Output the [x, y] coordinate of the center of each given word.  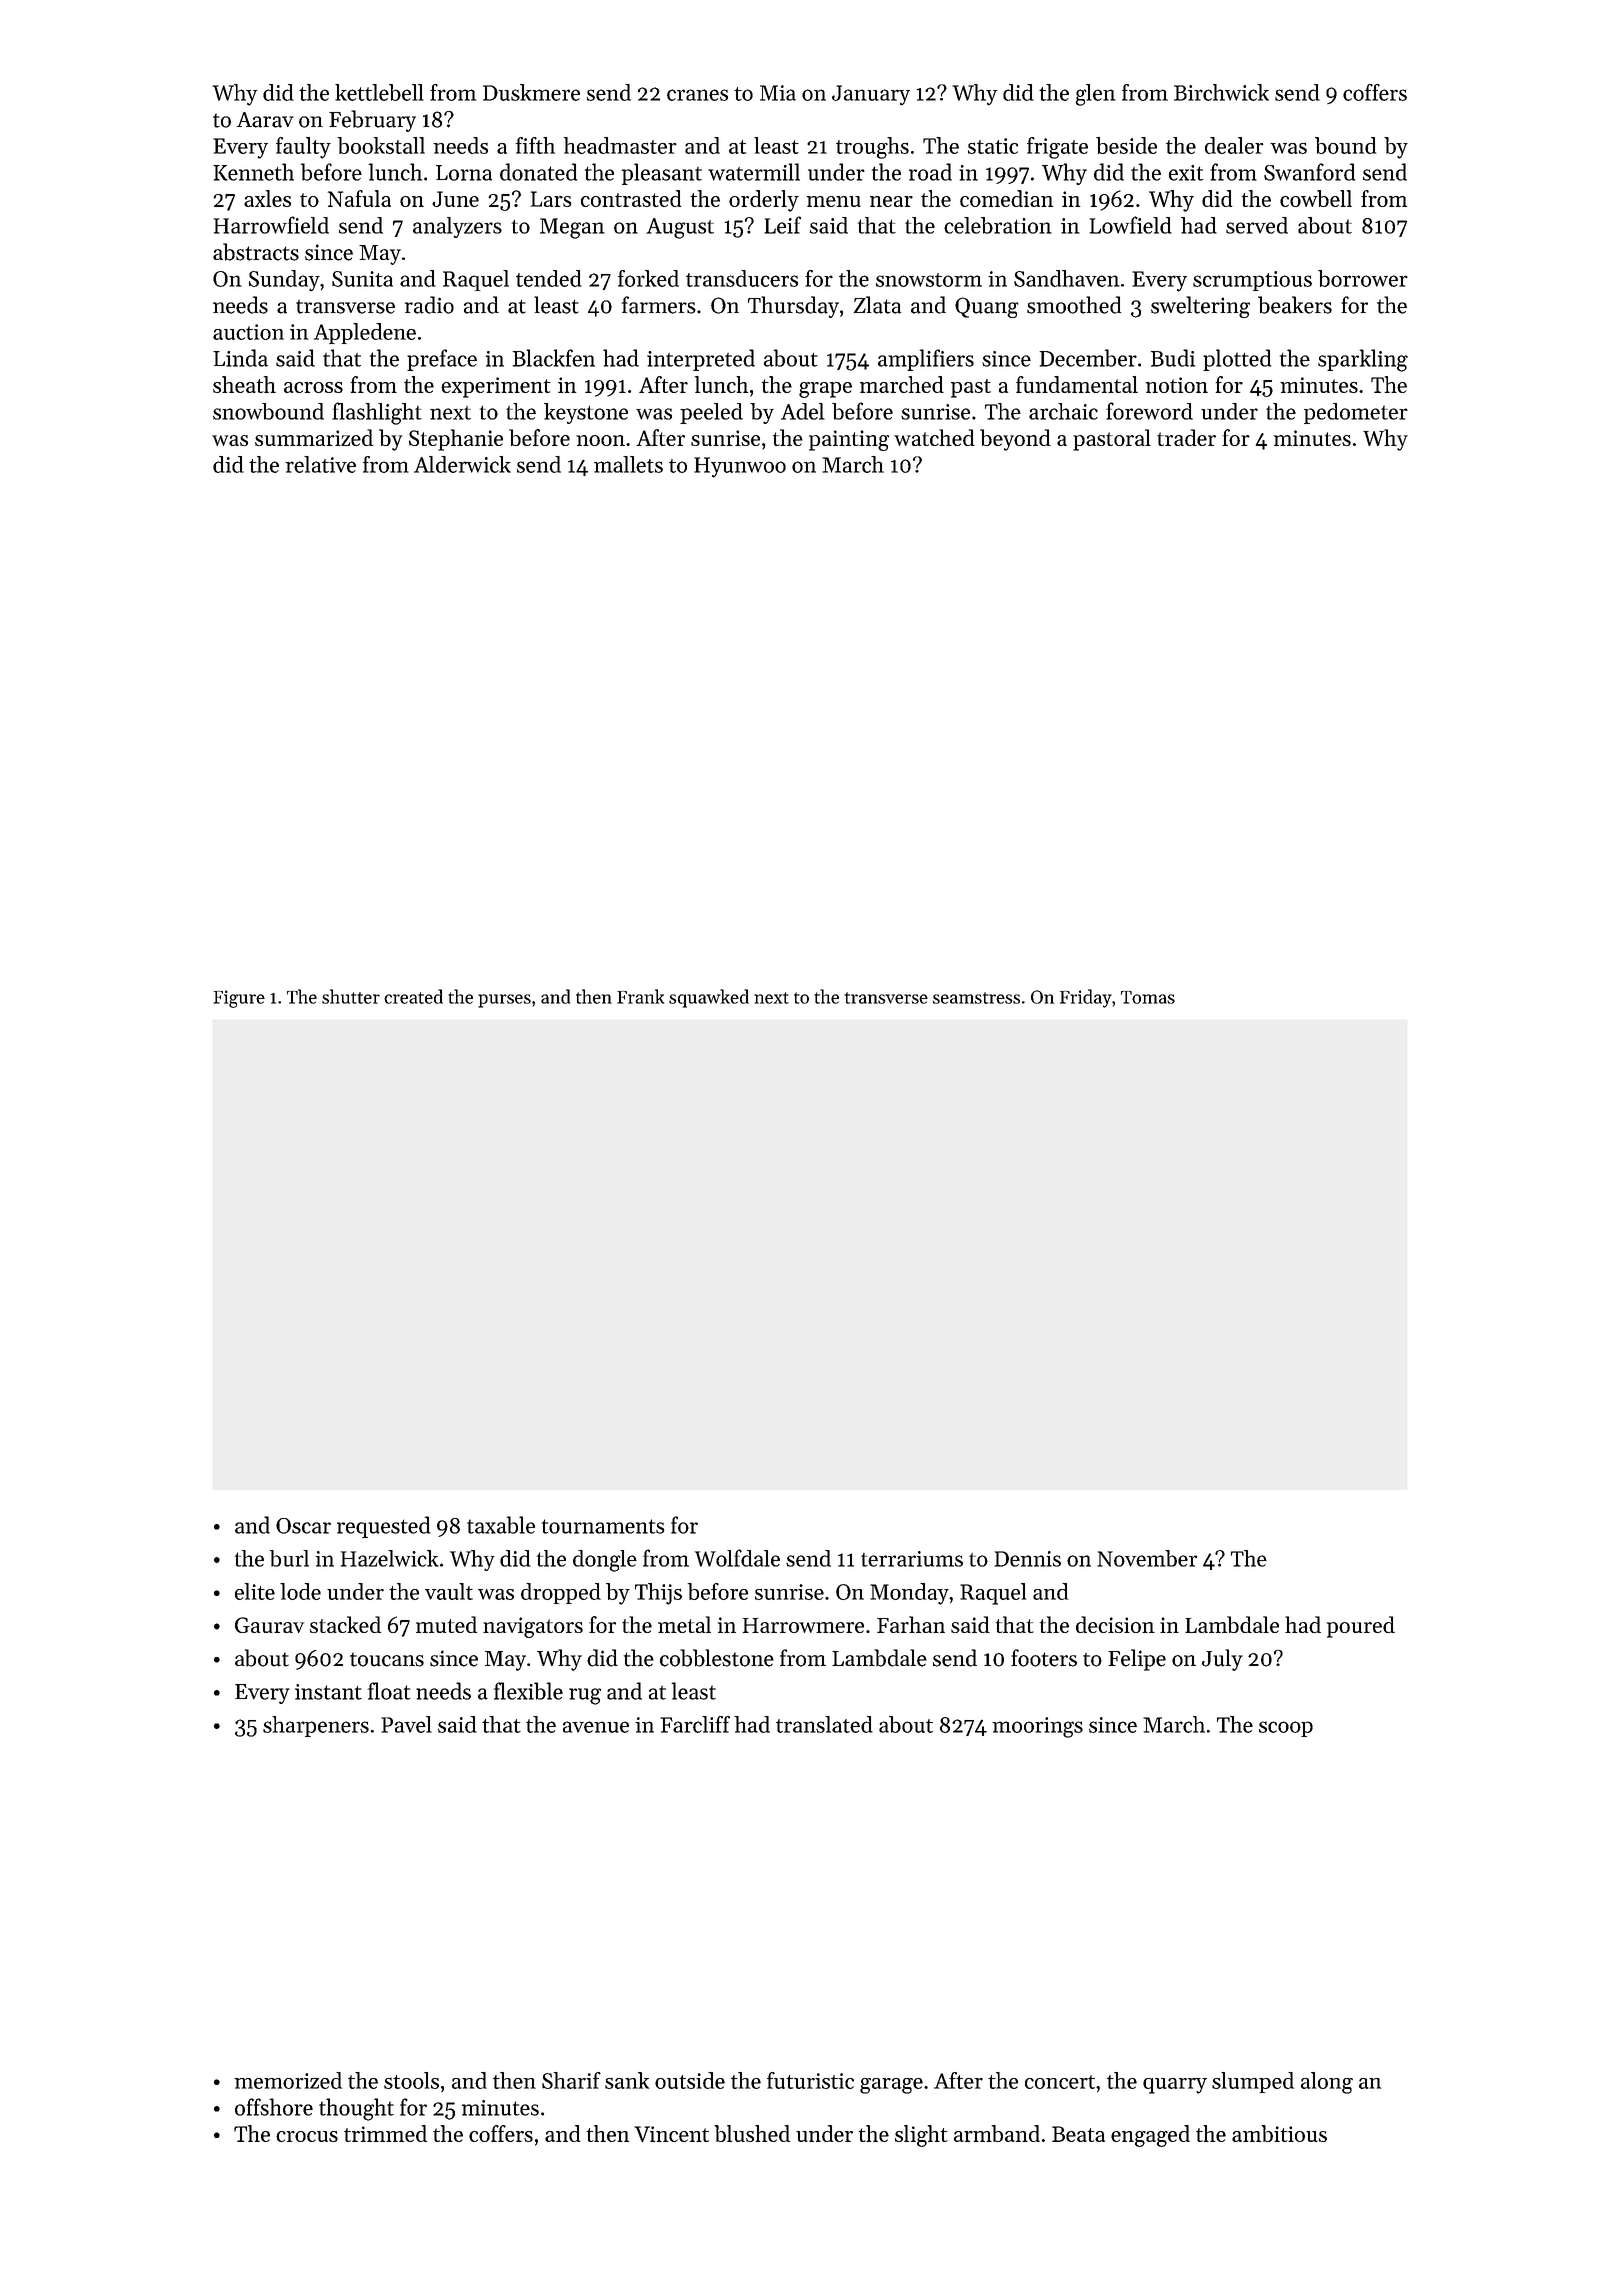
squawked [709, 998]
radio [429, 305]
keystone [586, 413]
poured [1361, 1627]
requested [383, 1527]
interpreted [701, 360]
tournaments [603, 1526]
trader [1186, 437]
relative [320, 464]
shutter [351, 996]
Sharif [571, 2080]
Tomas [1148, 997]
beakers [1295, 305]
